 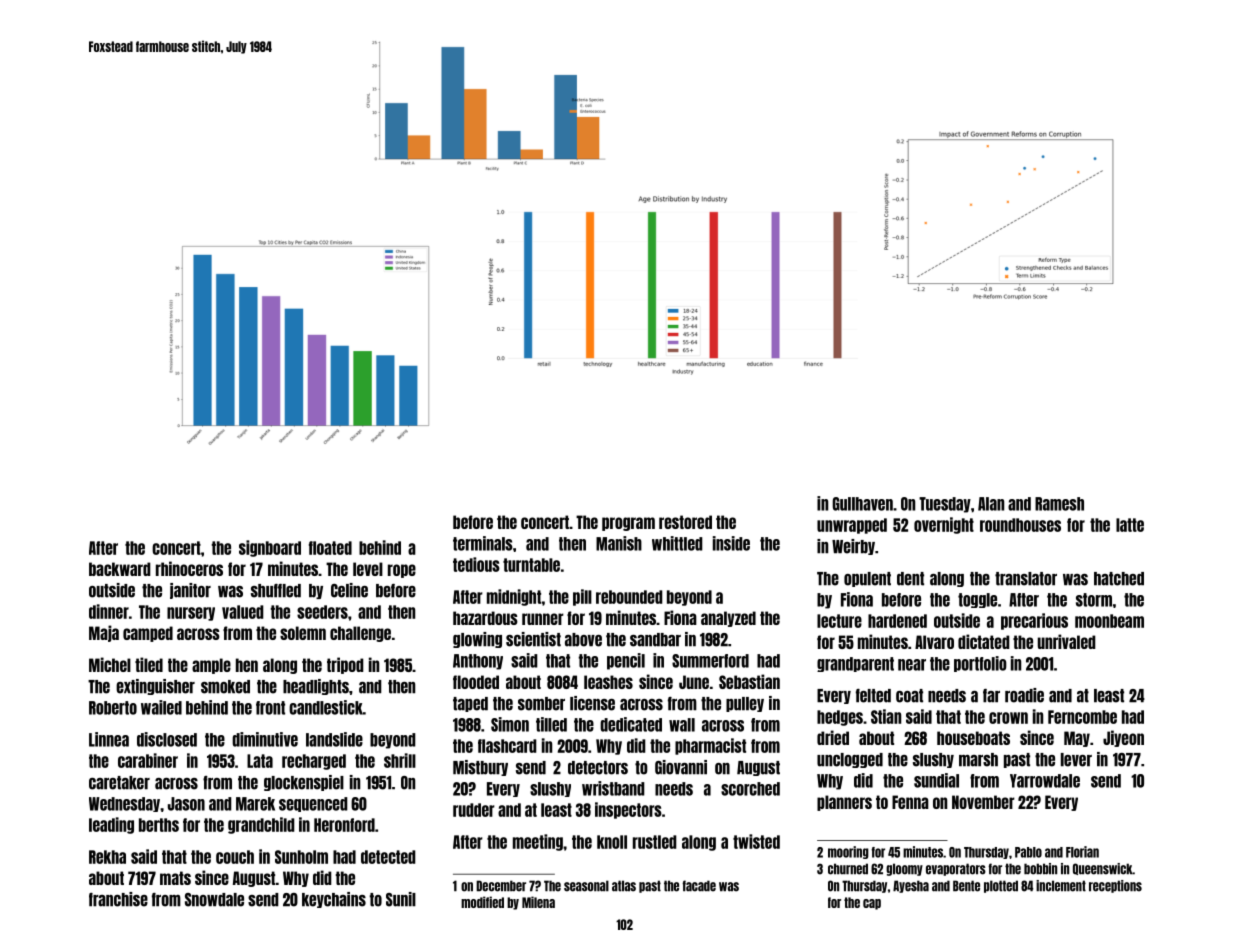 What do you see at coordinates (624, 886) in the screenshot?
I see `atlas` at bounding box center [624, 886].
